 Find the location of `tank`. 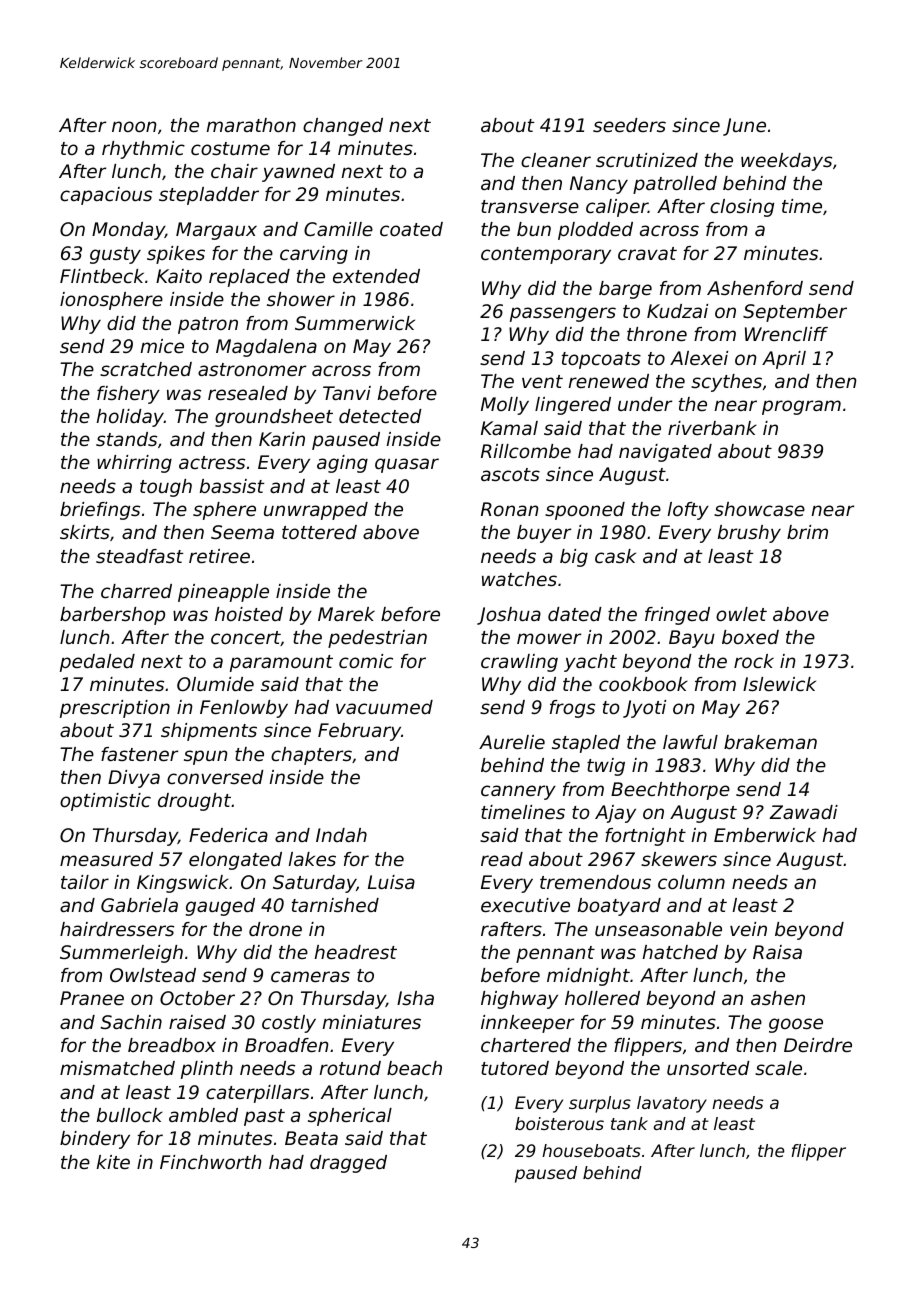

tank is located at coordinates (629, 1123).
